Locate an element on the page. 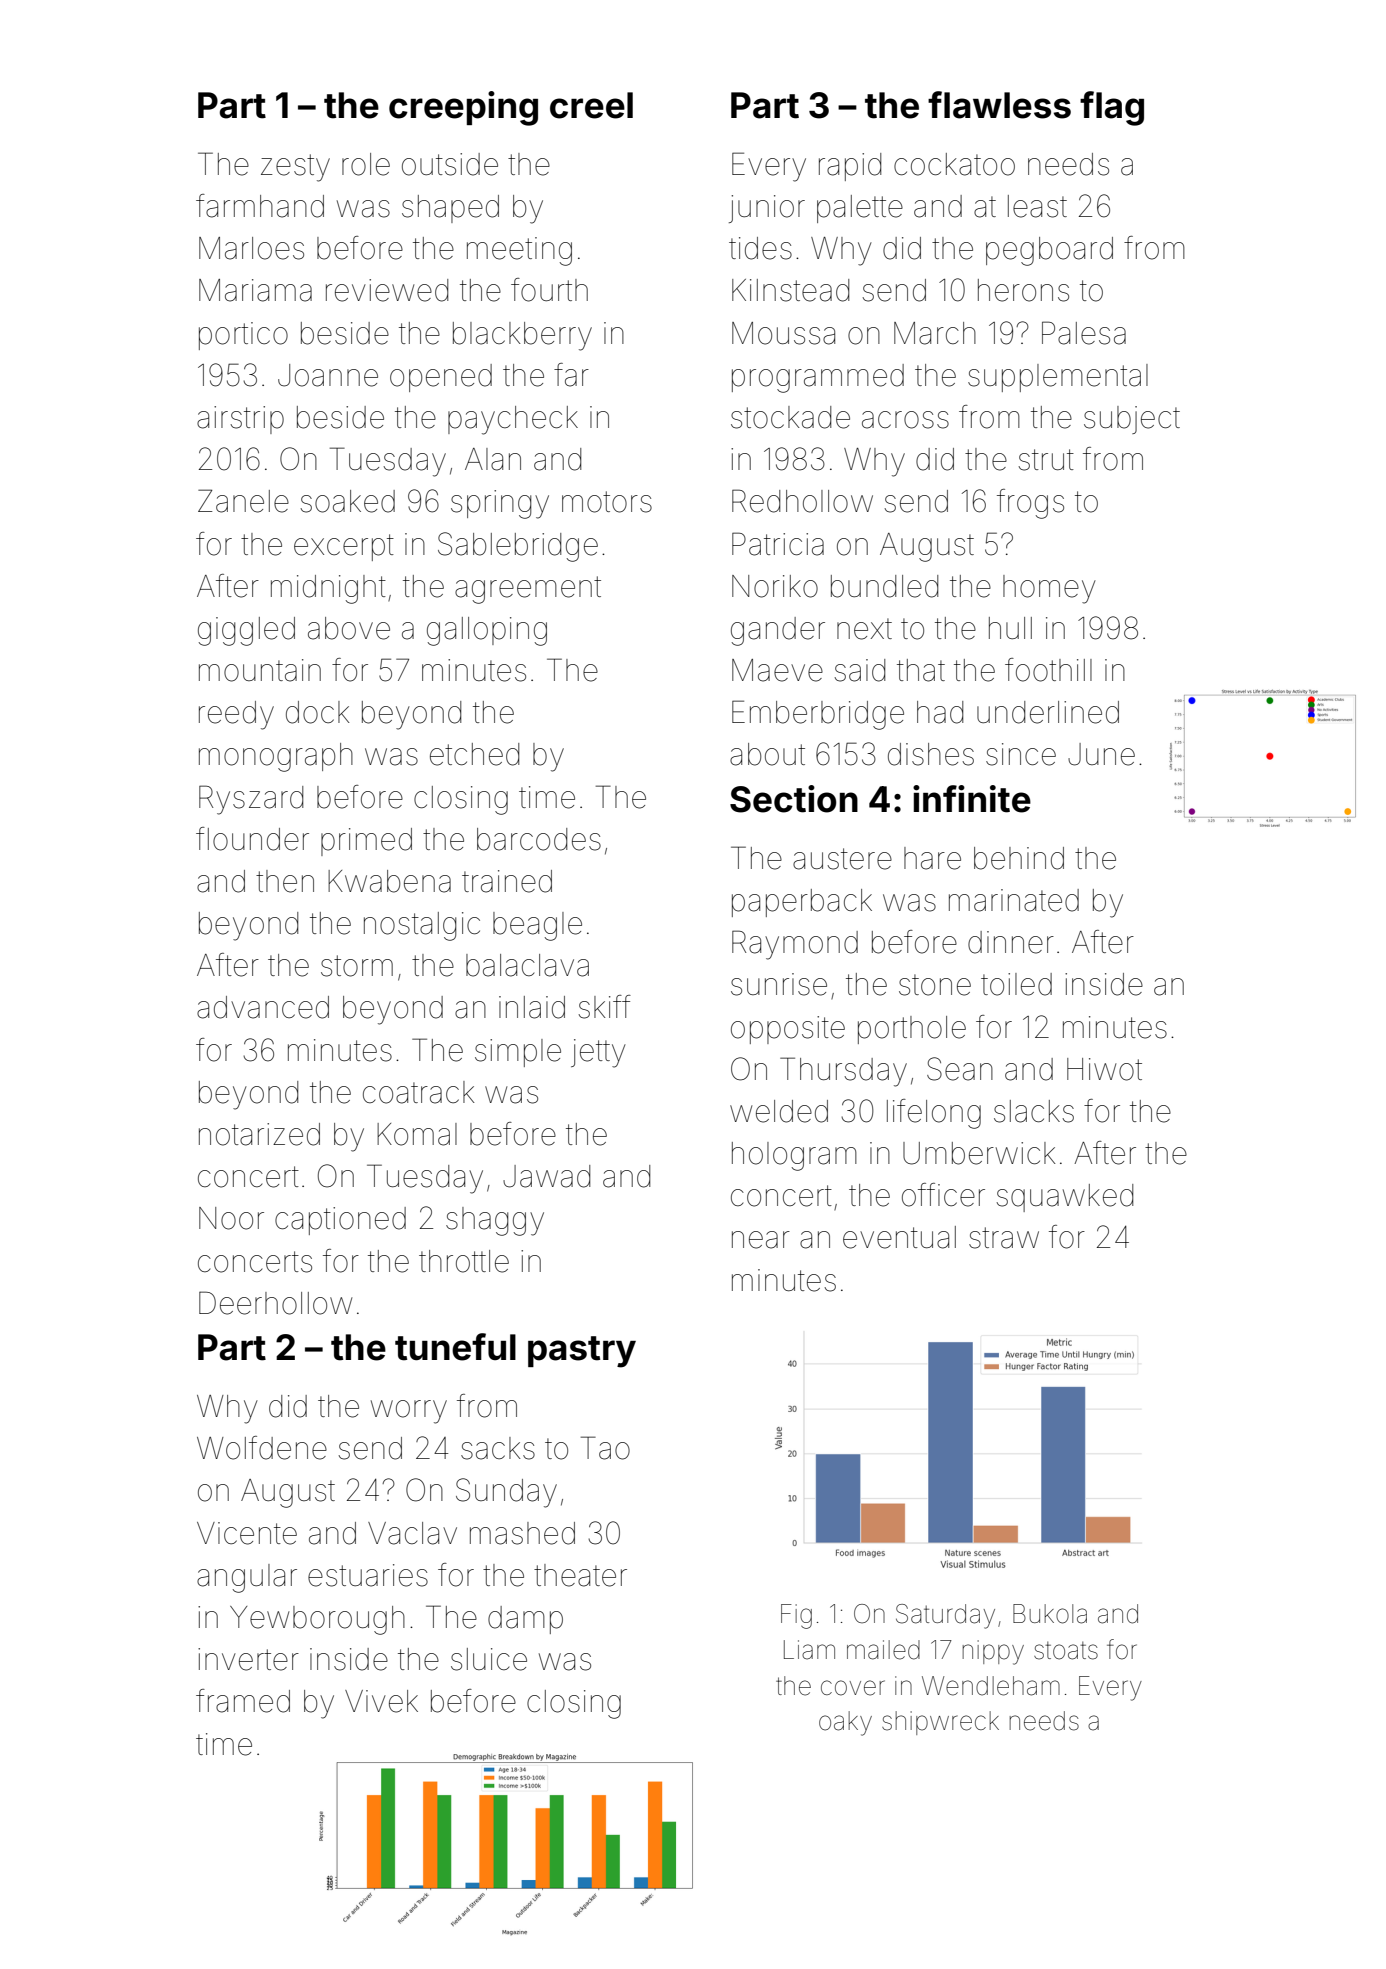  tuneful is located at coordinates (455, 1347).
